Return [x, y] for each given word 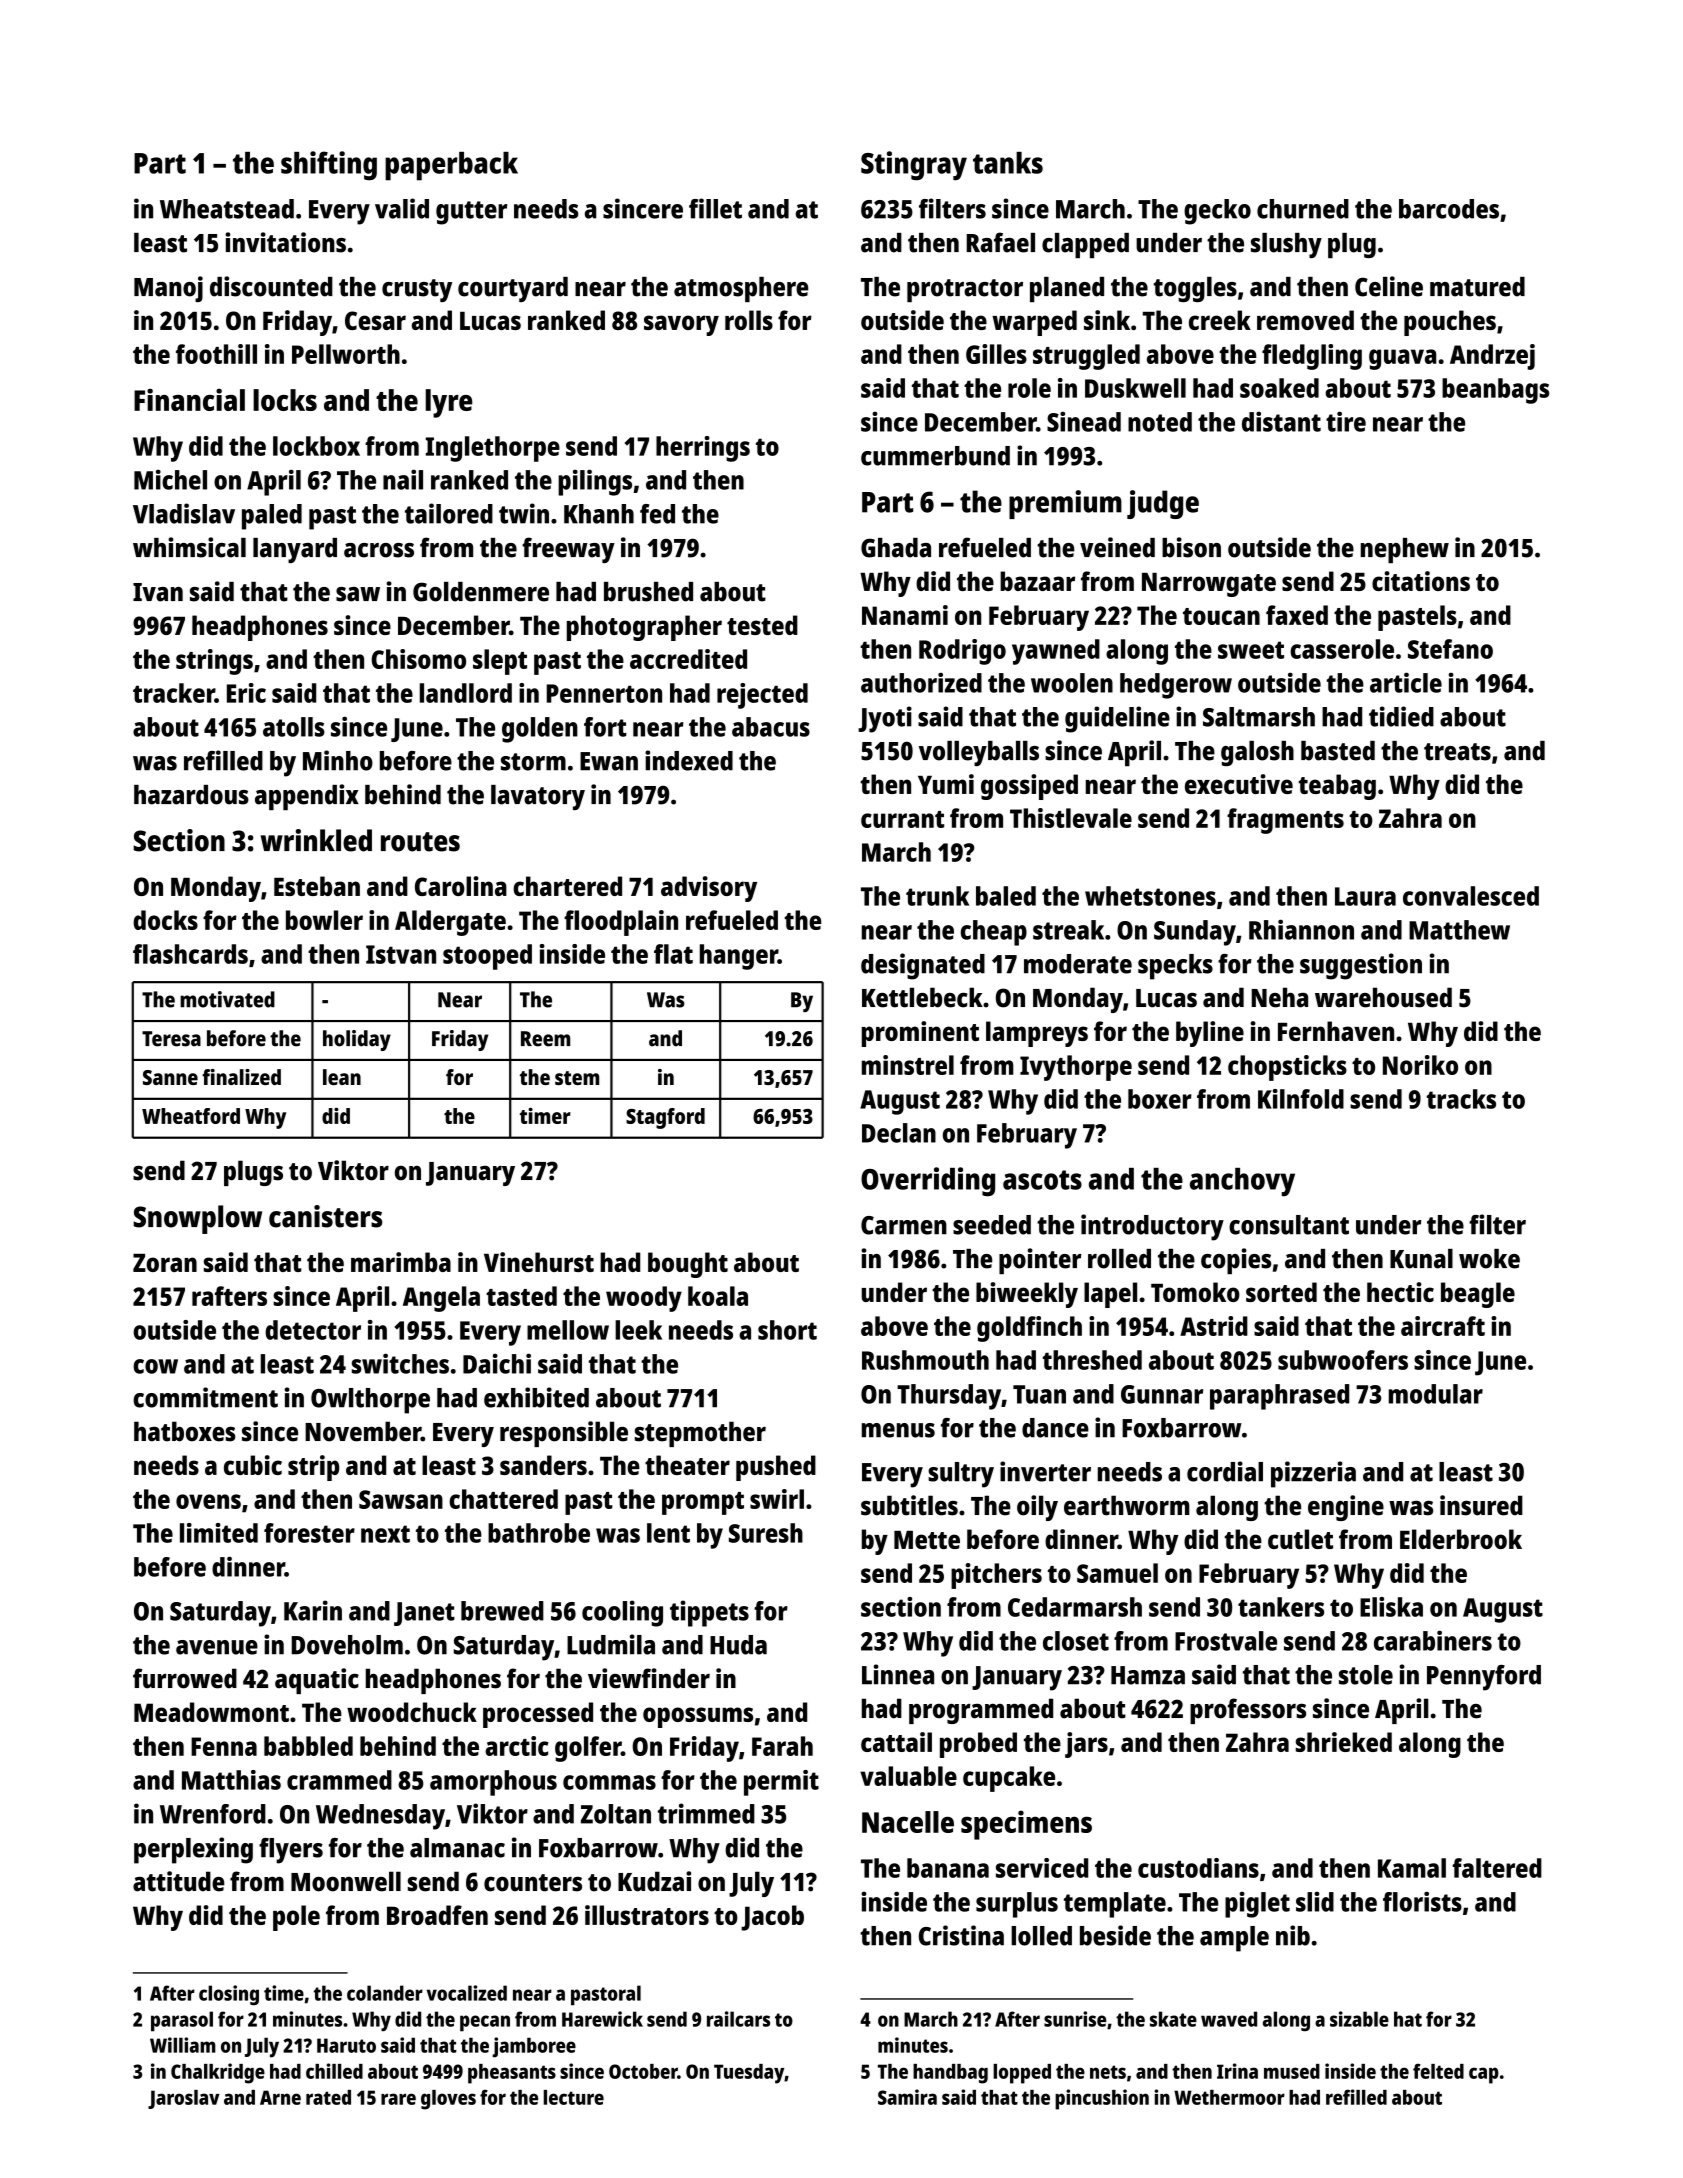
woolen [1072, 683]
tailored [449, 513]
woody [644, 1299]
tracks [1461, 1099]
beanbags [1495, 391]
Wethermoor [1229, 2097]
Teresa [171, 1039]
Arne [280, 2097]
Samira [907, 2097]
